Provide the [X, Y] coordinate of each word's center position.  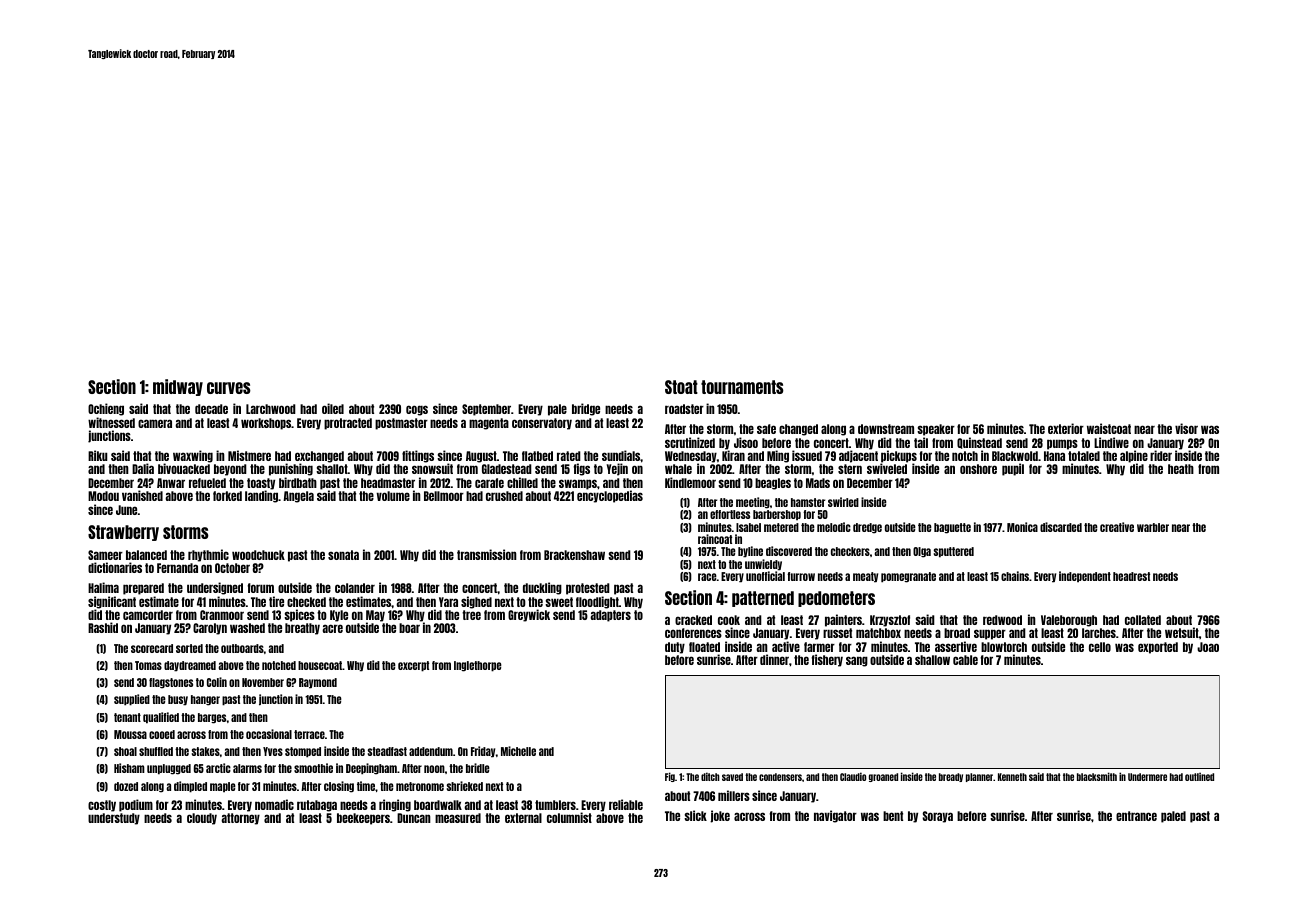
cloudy [202, 819]
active [786, 646]
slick [695, 815]
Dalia [143, 468]
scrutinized [690, 442]
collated [1143, 620]
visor [1186, 428]
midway [178, 387]
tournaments [742, 387]
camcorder [148, 615]
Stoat [681, 387]
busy [178, 700]
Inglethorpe [478, 666]
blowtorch [1004, 647]
